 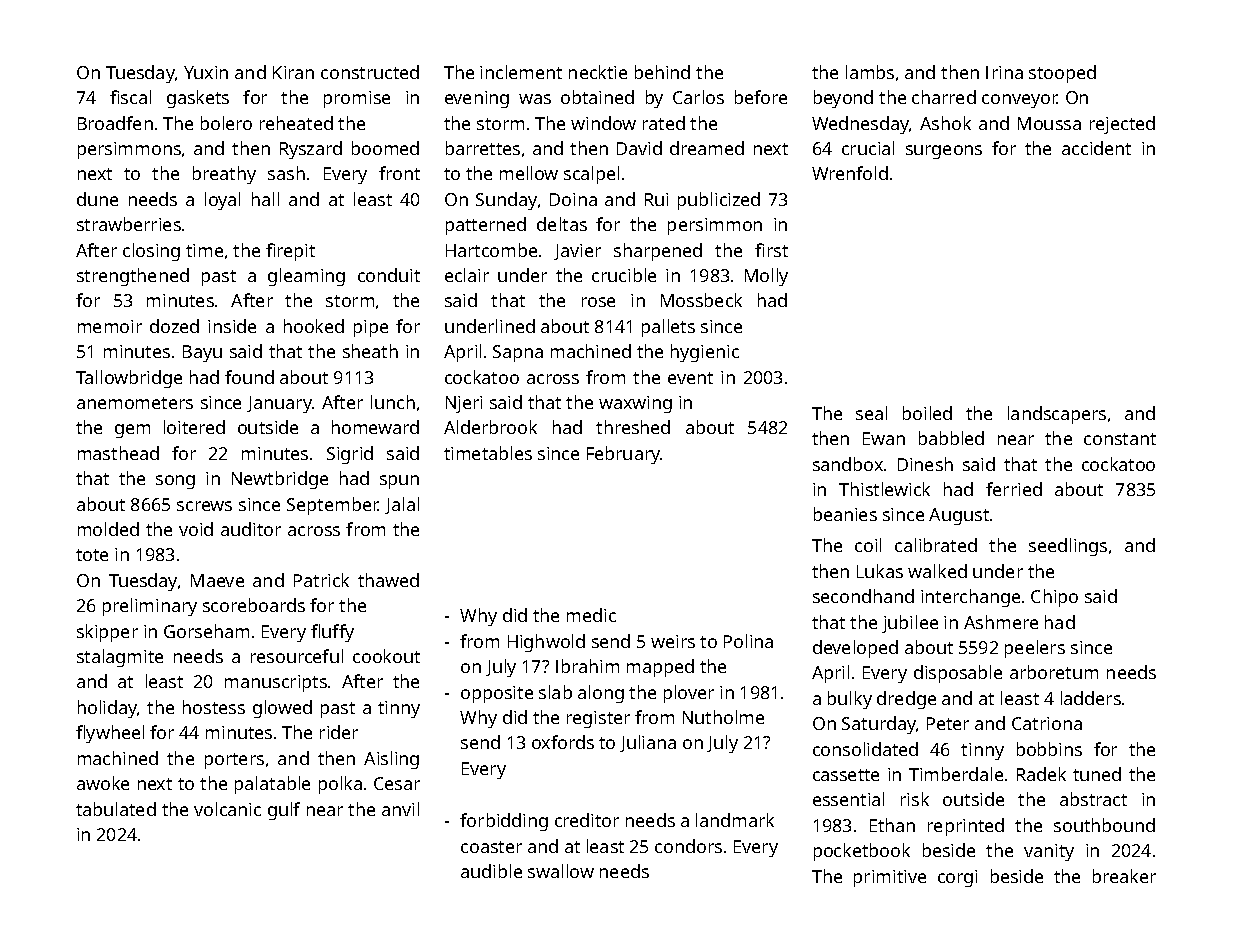 I want to click on molded, so click(x=108, y=529).
